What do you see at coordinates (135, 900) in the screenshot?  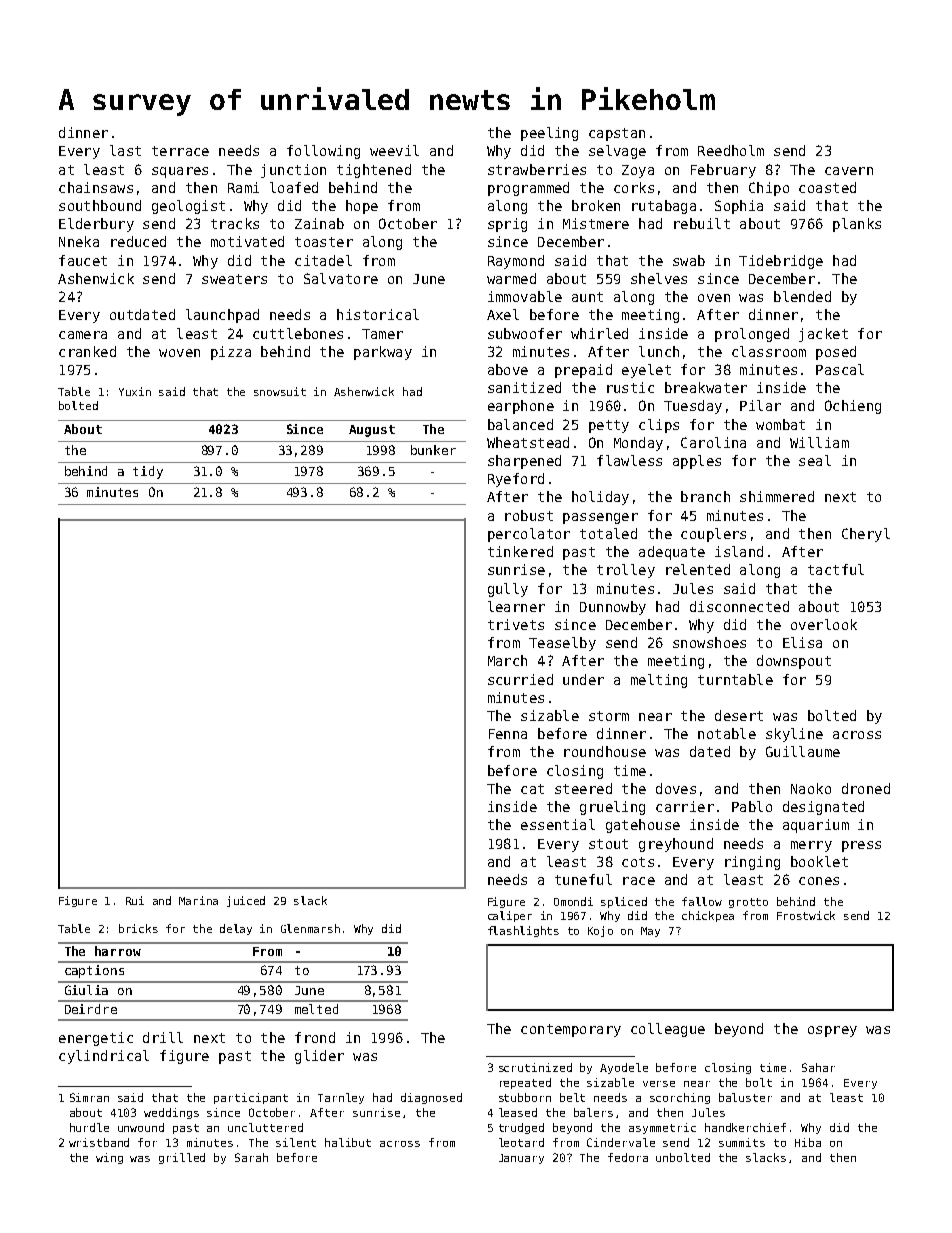 I see `Rui` at bounding box center [135, 900].
